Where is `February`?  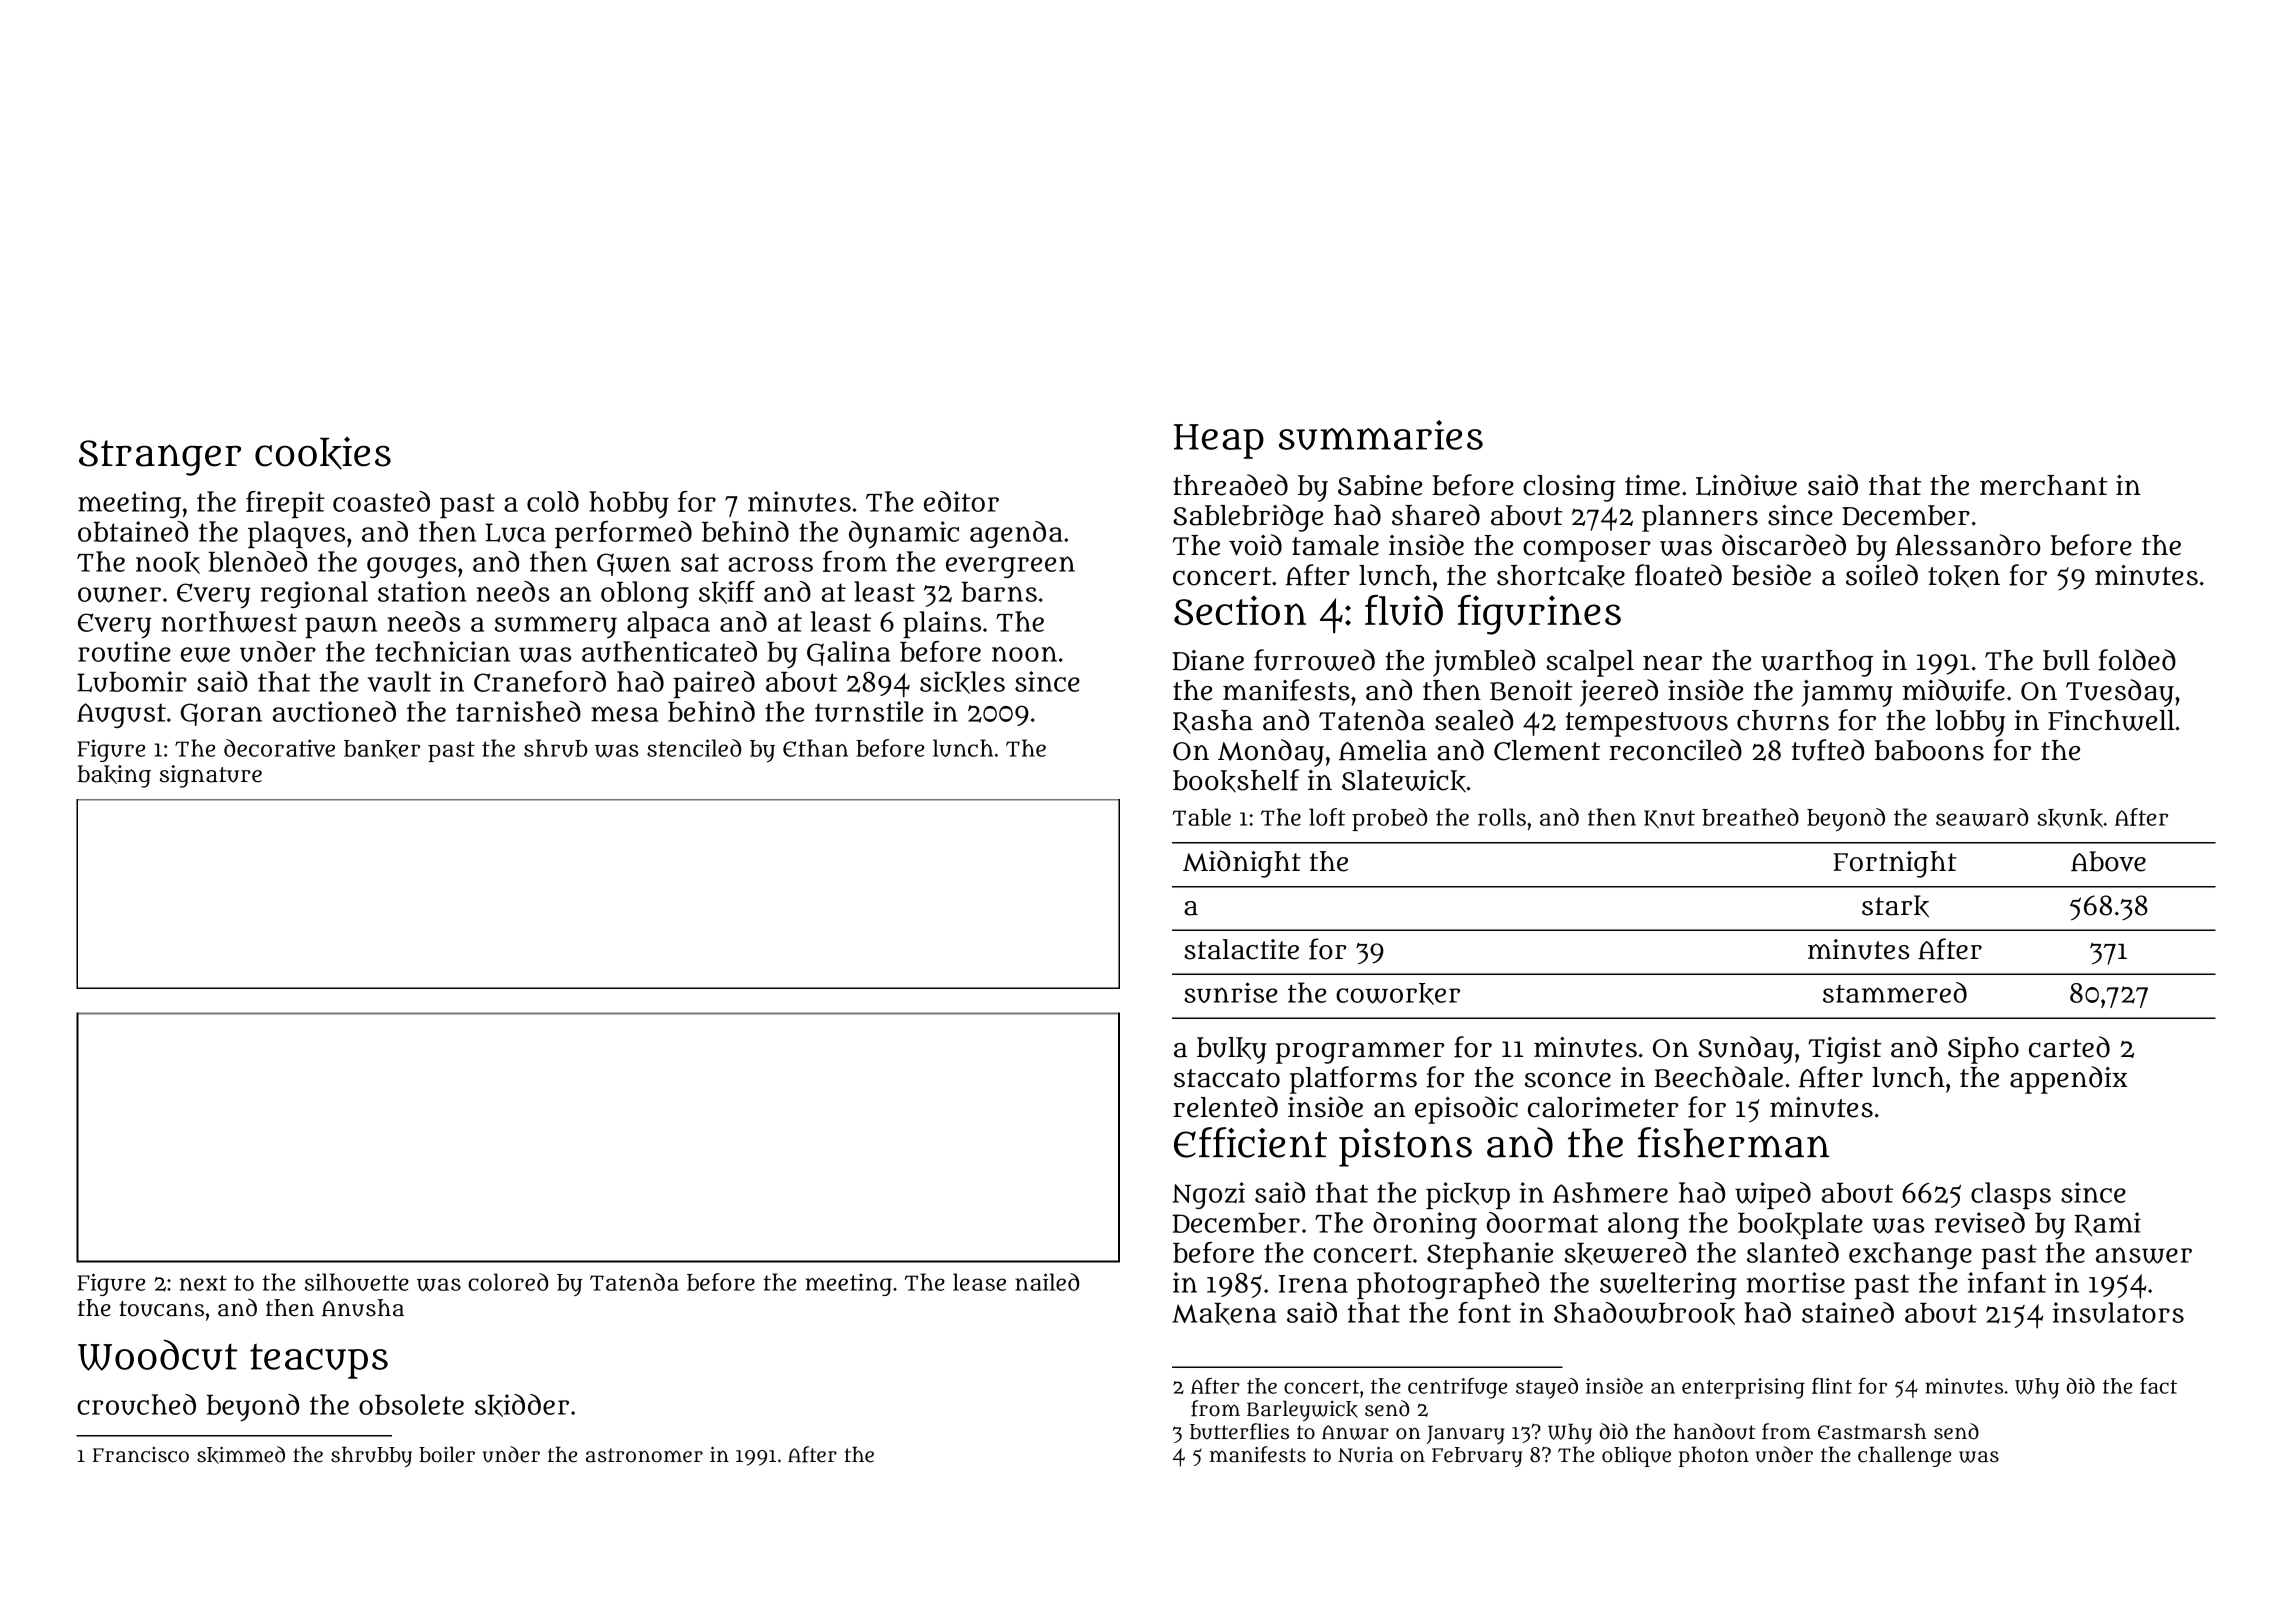 February is located at coordinates (1477, 1457).
